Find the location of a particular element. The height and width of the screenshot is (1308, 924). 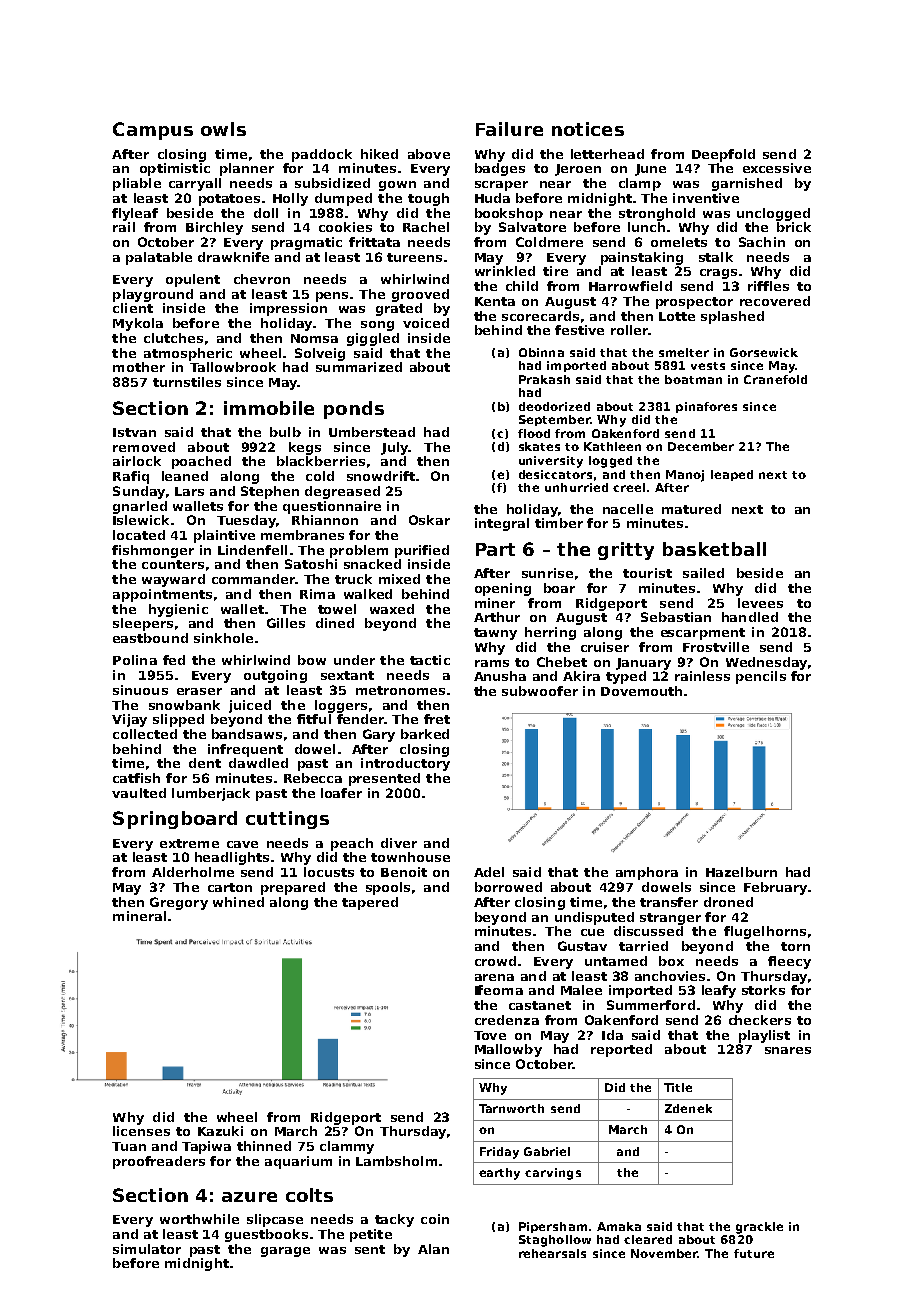

borrowed is located at coordinates (508, 887).
